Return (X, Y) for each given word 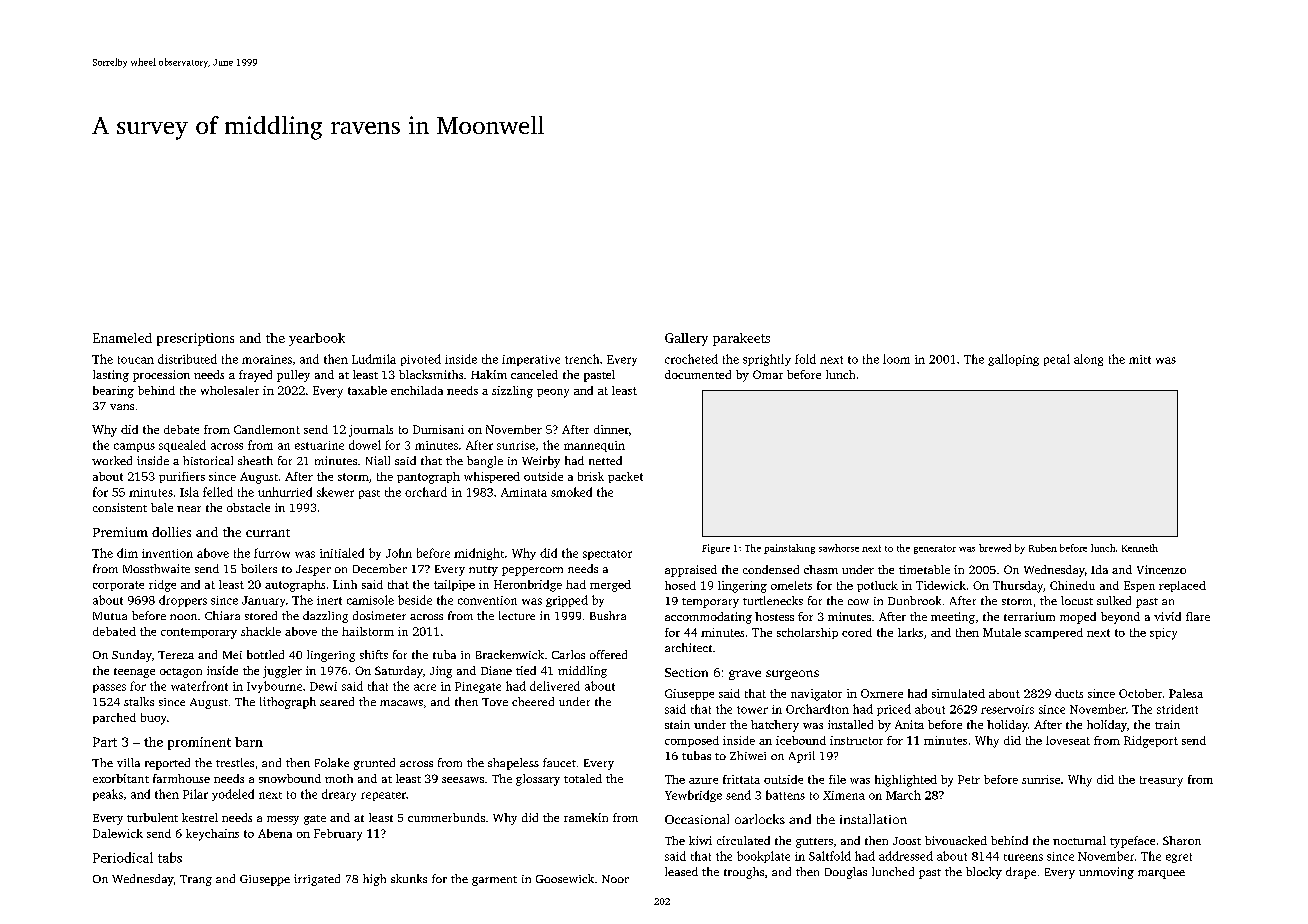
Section (686, 672)
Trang (196, 880)
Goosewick (565, 878)
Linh (345, 584)
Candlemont (267, 429)
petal (1057, 360)
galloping (1013, 360)
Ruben (1043, 548)
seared (337, 701)
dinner (611, 429)
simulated (958, 693)
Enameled (122, 338)
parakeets (741, 339)
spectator (607, 555)
